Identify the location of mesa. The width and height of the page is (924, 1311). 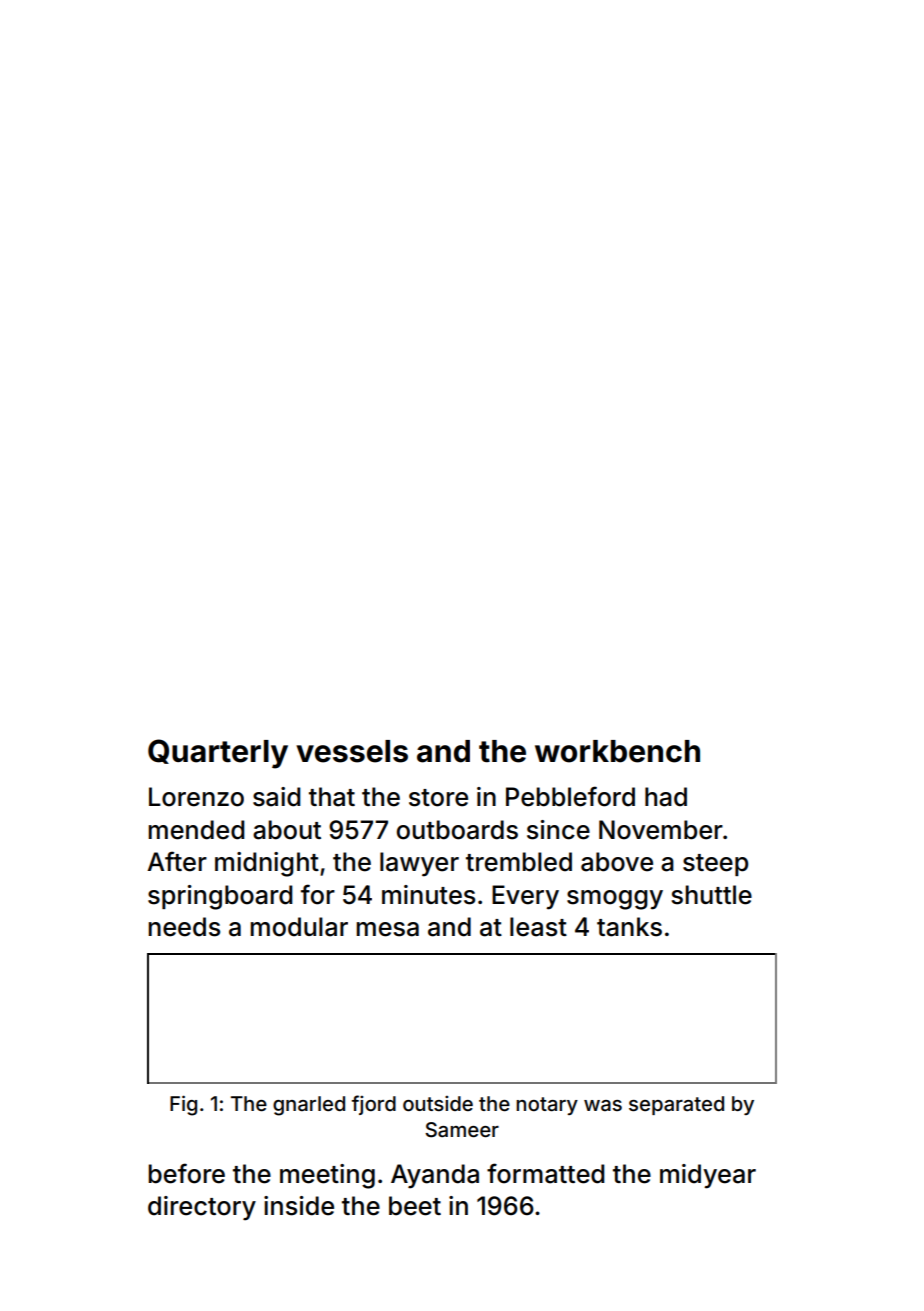
(387, 929).
